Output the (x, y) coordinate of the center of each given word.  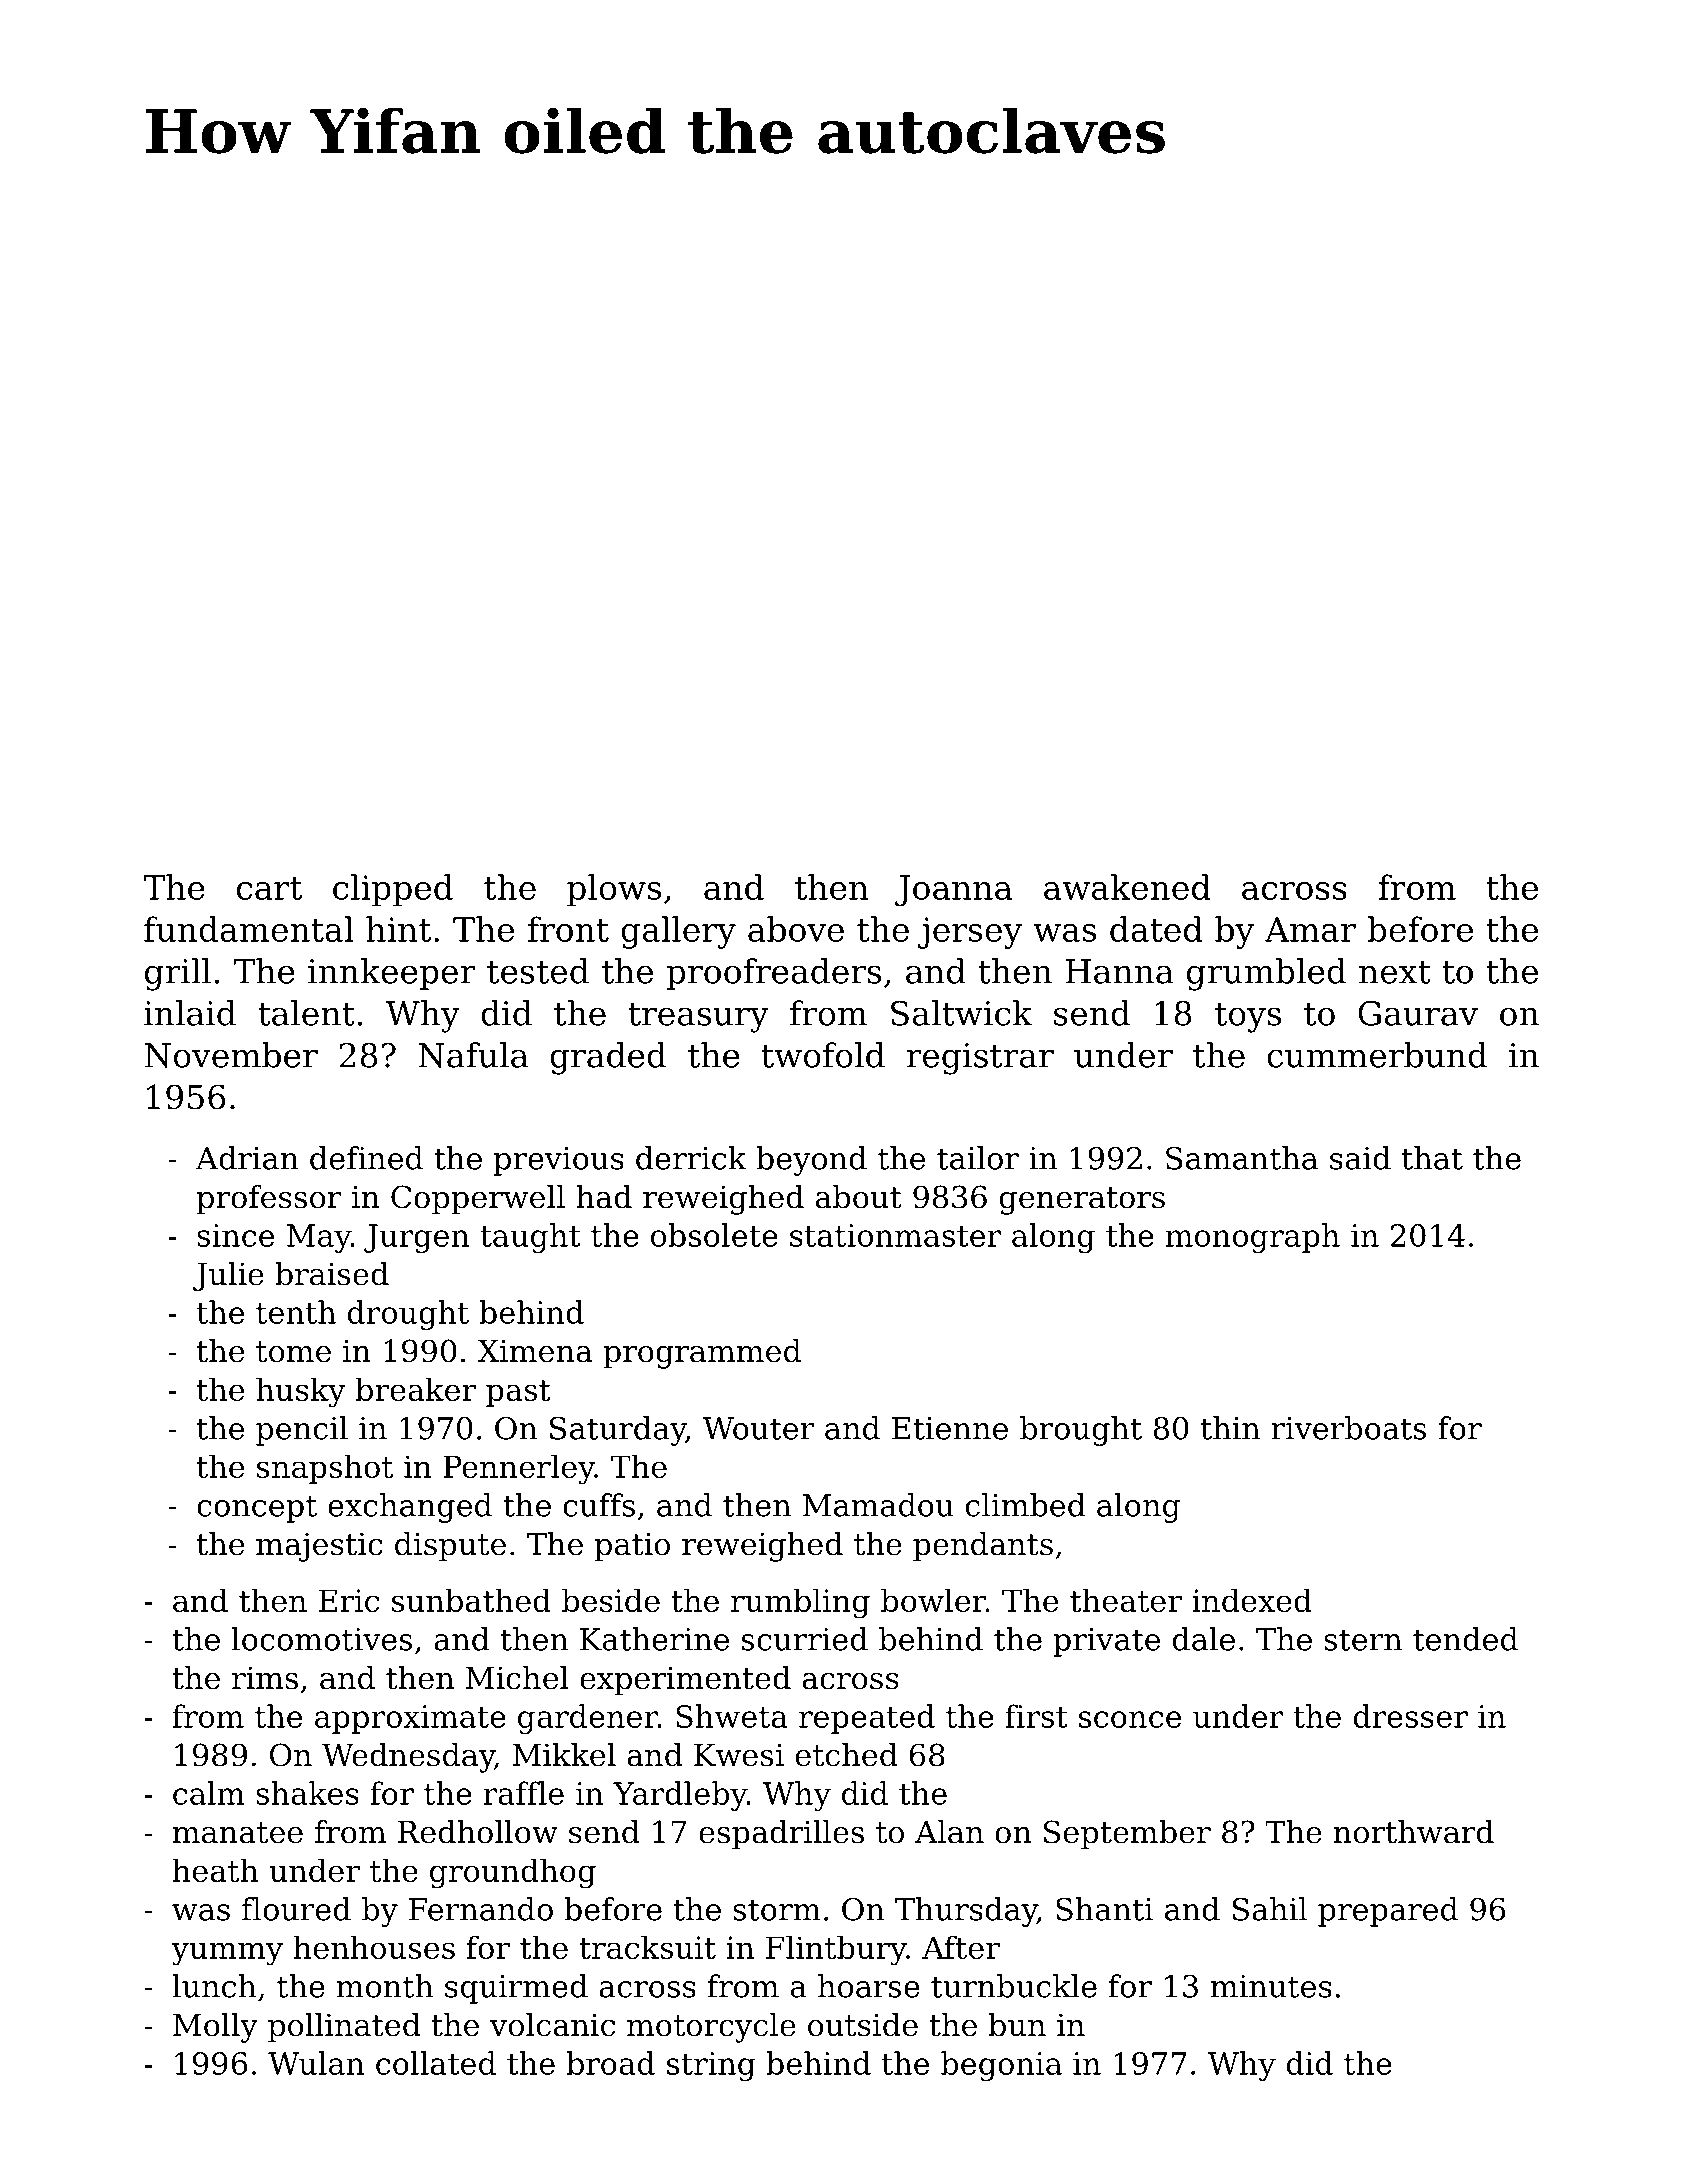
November (231, 1055)
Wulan (316, 2063)
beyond (811, 1161)
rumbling (800, 1603)
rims (265, 1678)
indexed (1252, 1600)
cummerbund (1377, 1055)
